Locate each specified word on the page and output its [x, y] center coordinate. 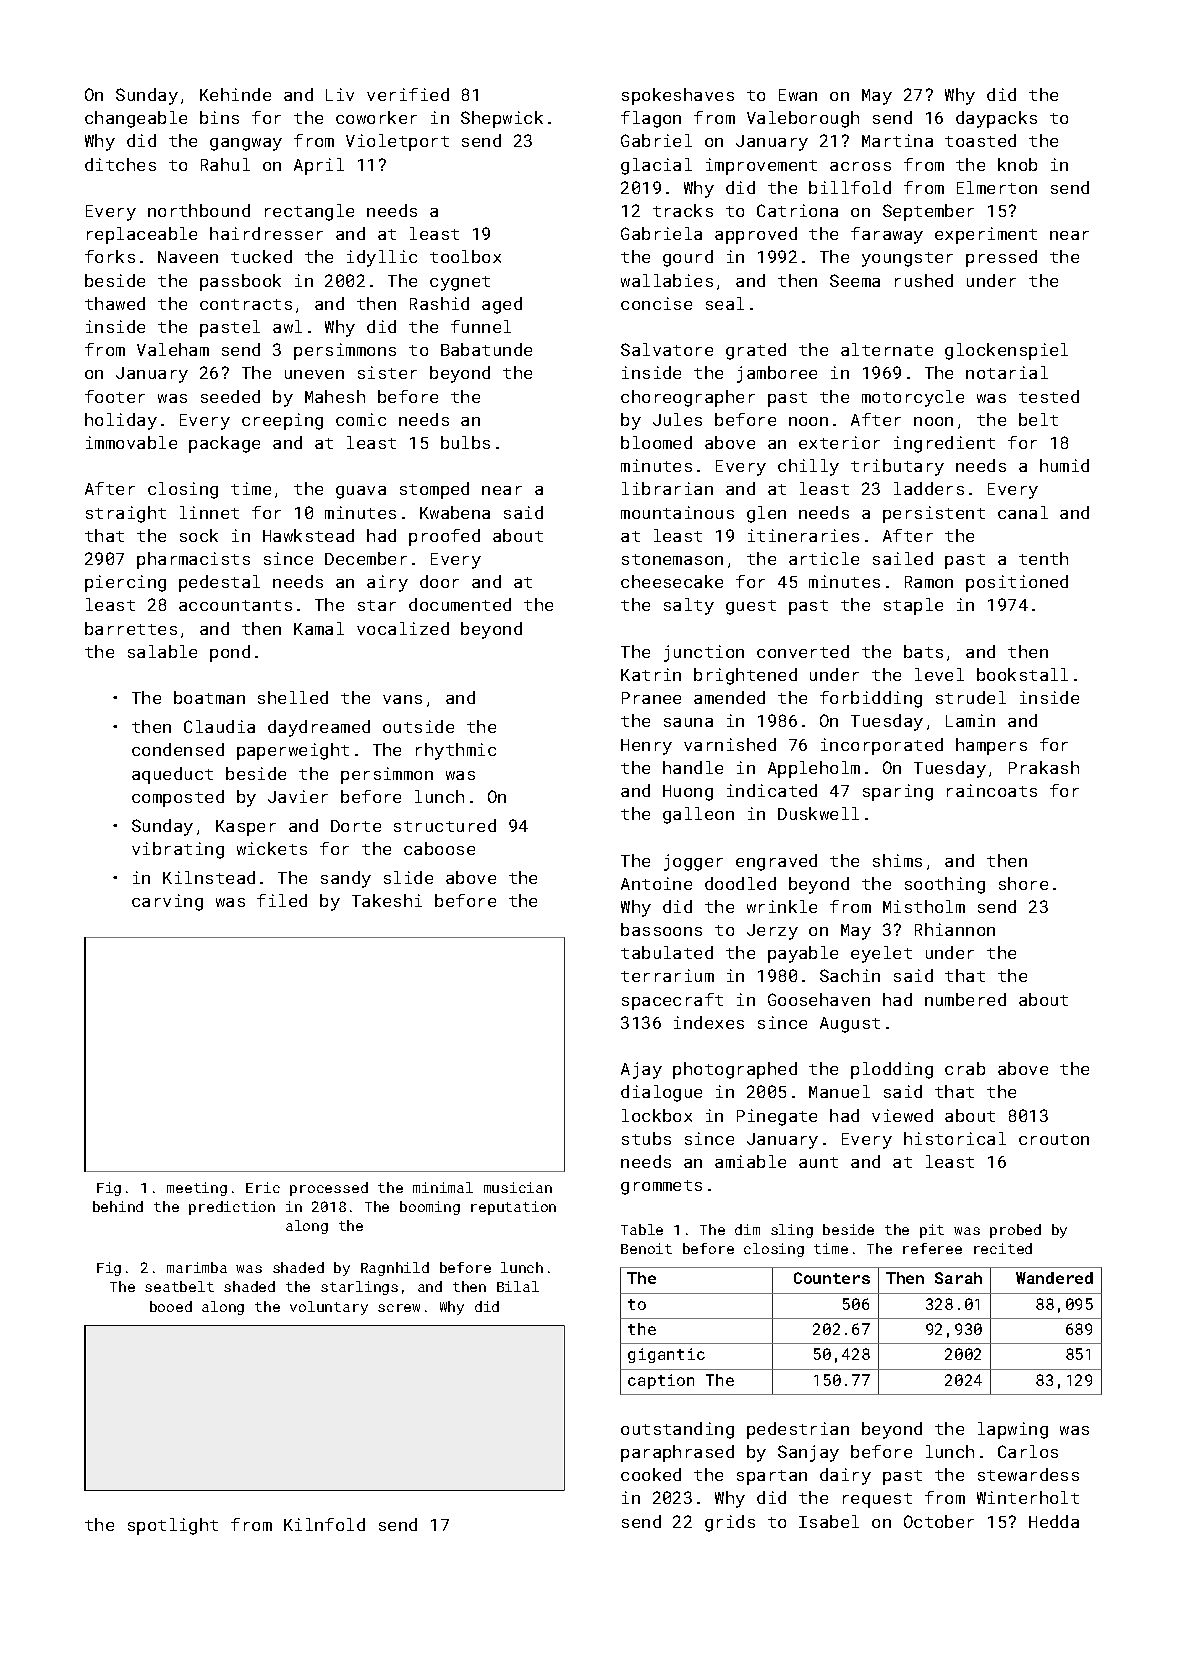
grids [730, 1523]
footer [115, 396]
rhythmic [456, 751]
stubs [646, 1138]
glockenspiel [1006, 351]
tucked [261, 256]
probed [1015, 1231]
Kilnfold [324, 1524]
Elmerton [997, 187]
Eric [263, 1187]
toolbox [465, 256]
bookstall [1022, 674]
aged [502, 305]
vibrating [178, 850]
